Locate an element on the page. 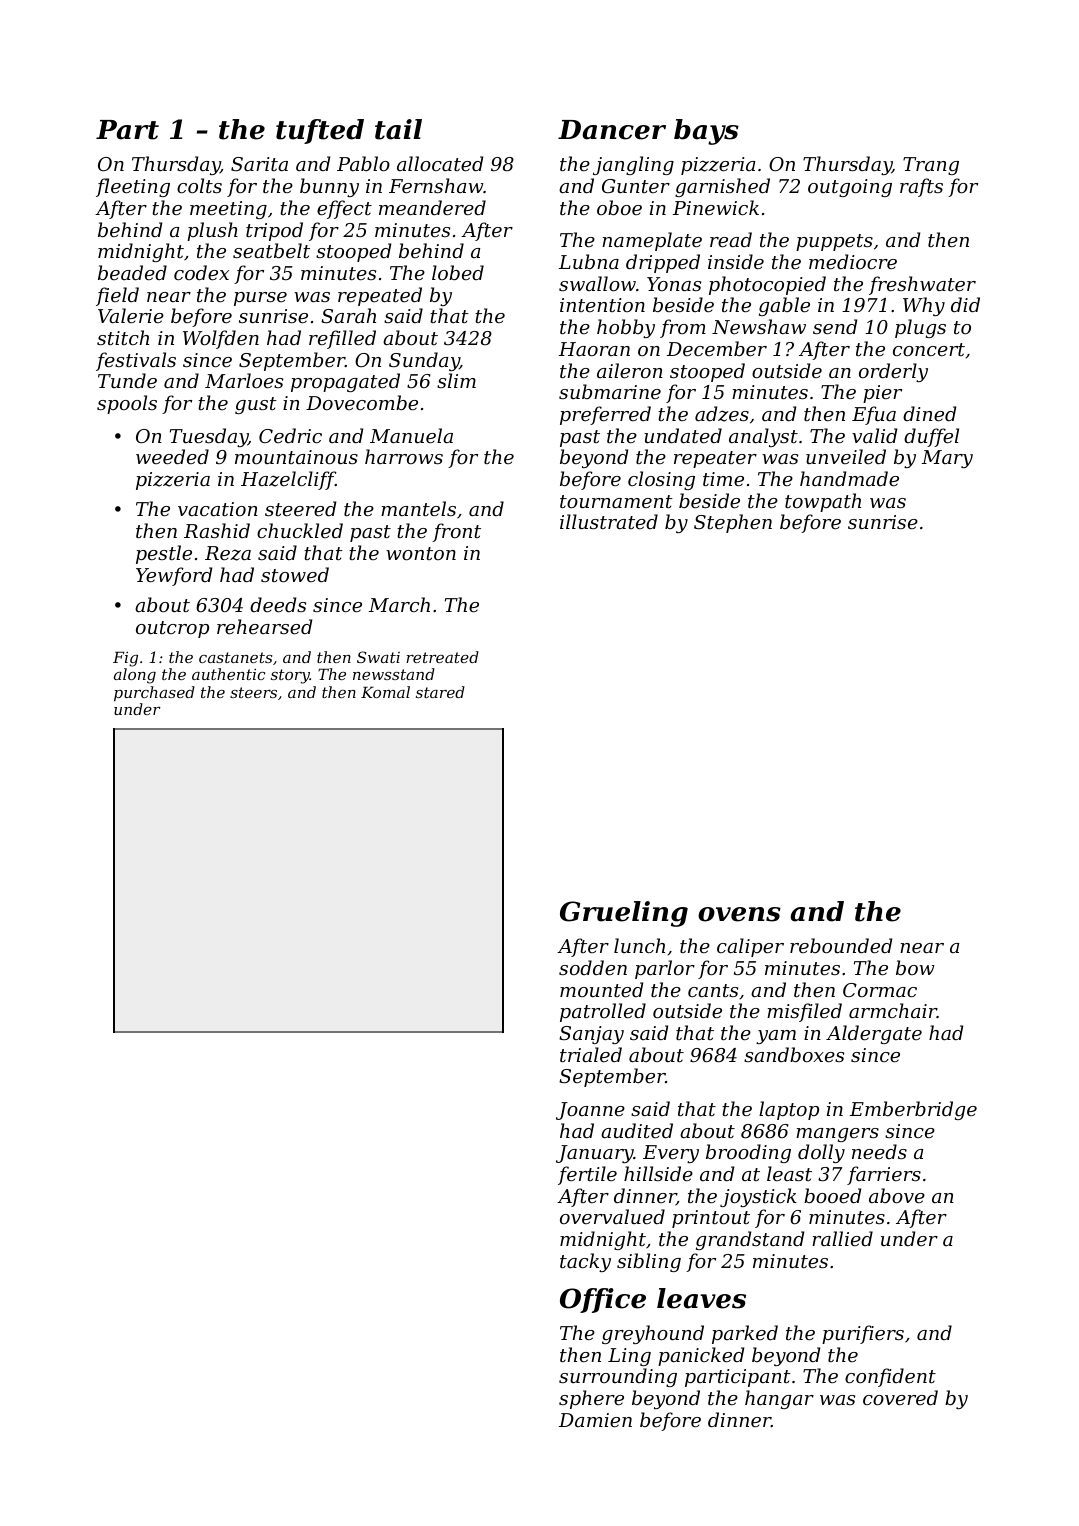 The width and height of the document is (1079, 1526). rebounded is located at coordinates (841, 945).
